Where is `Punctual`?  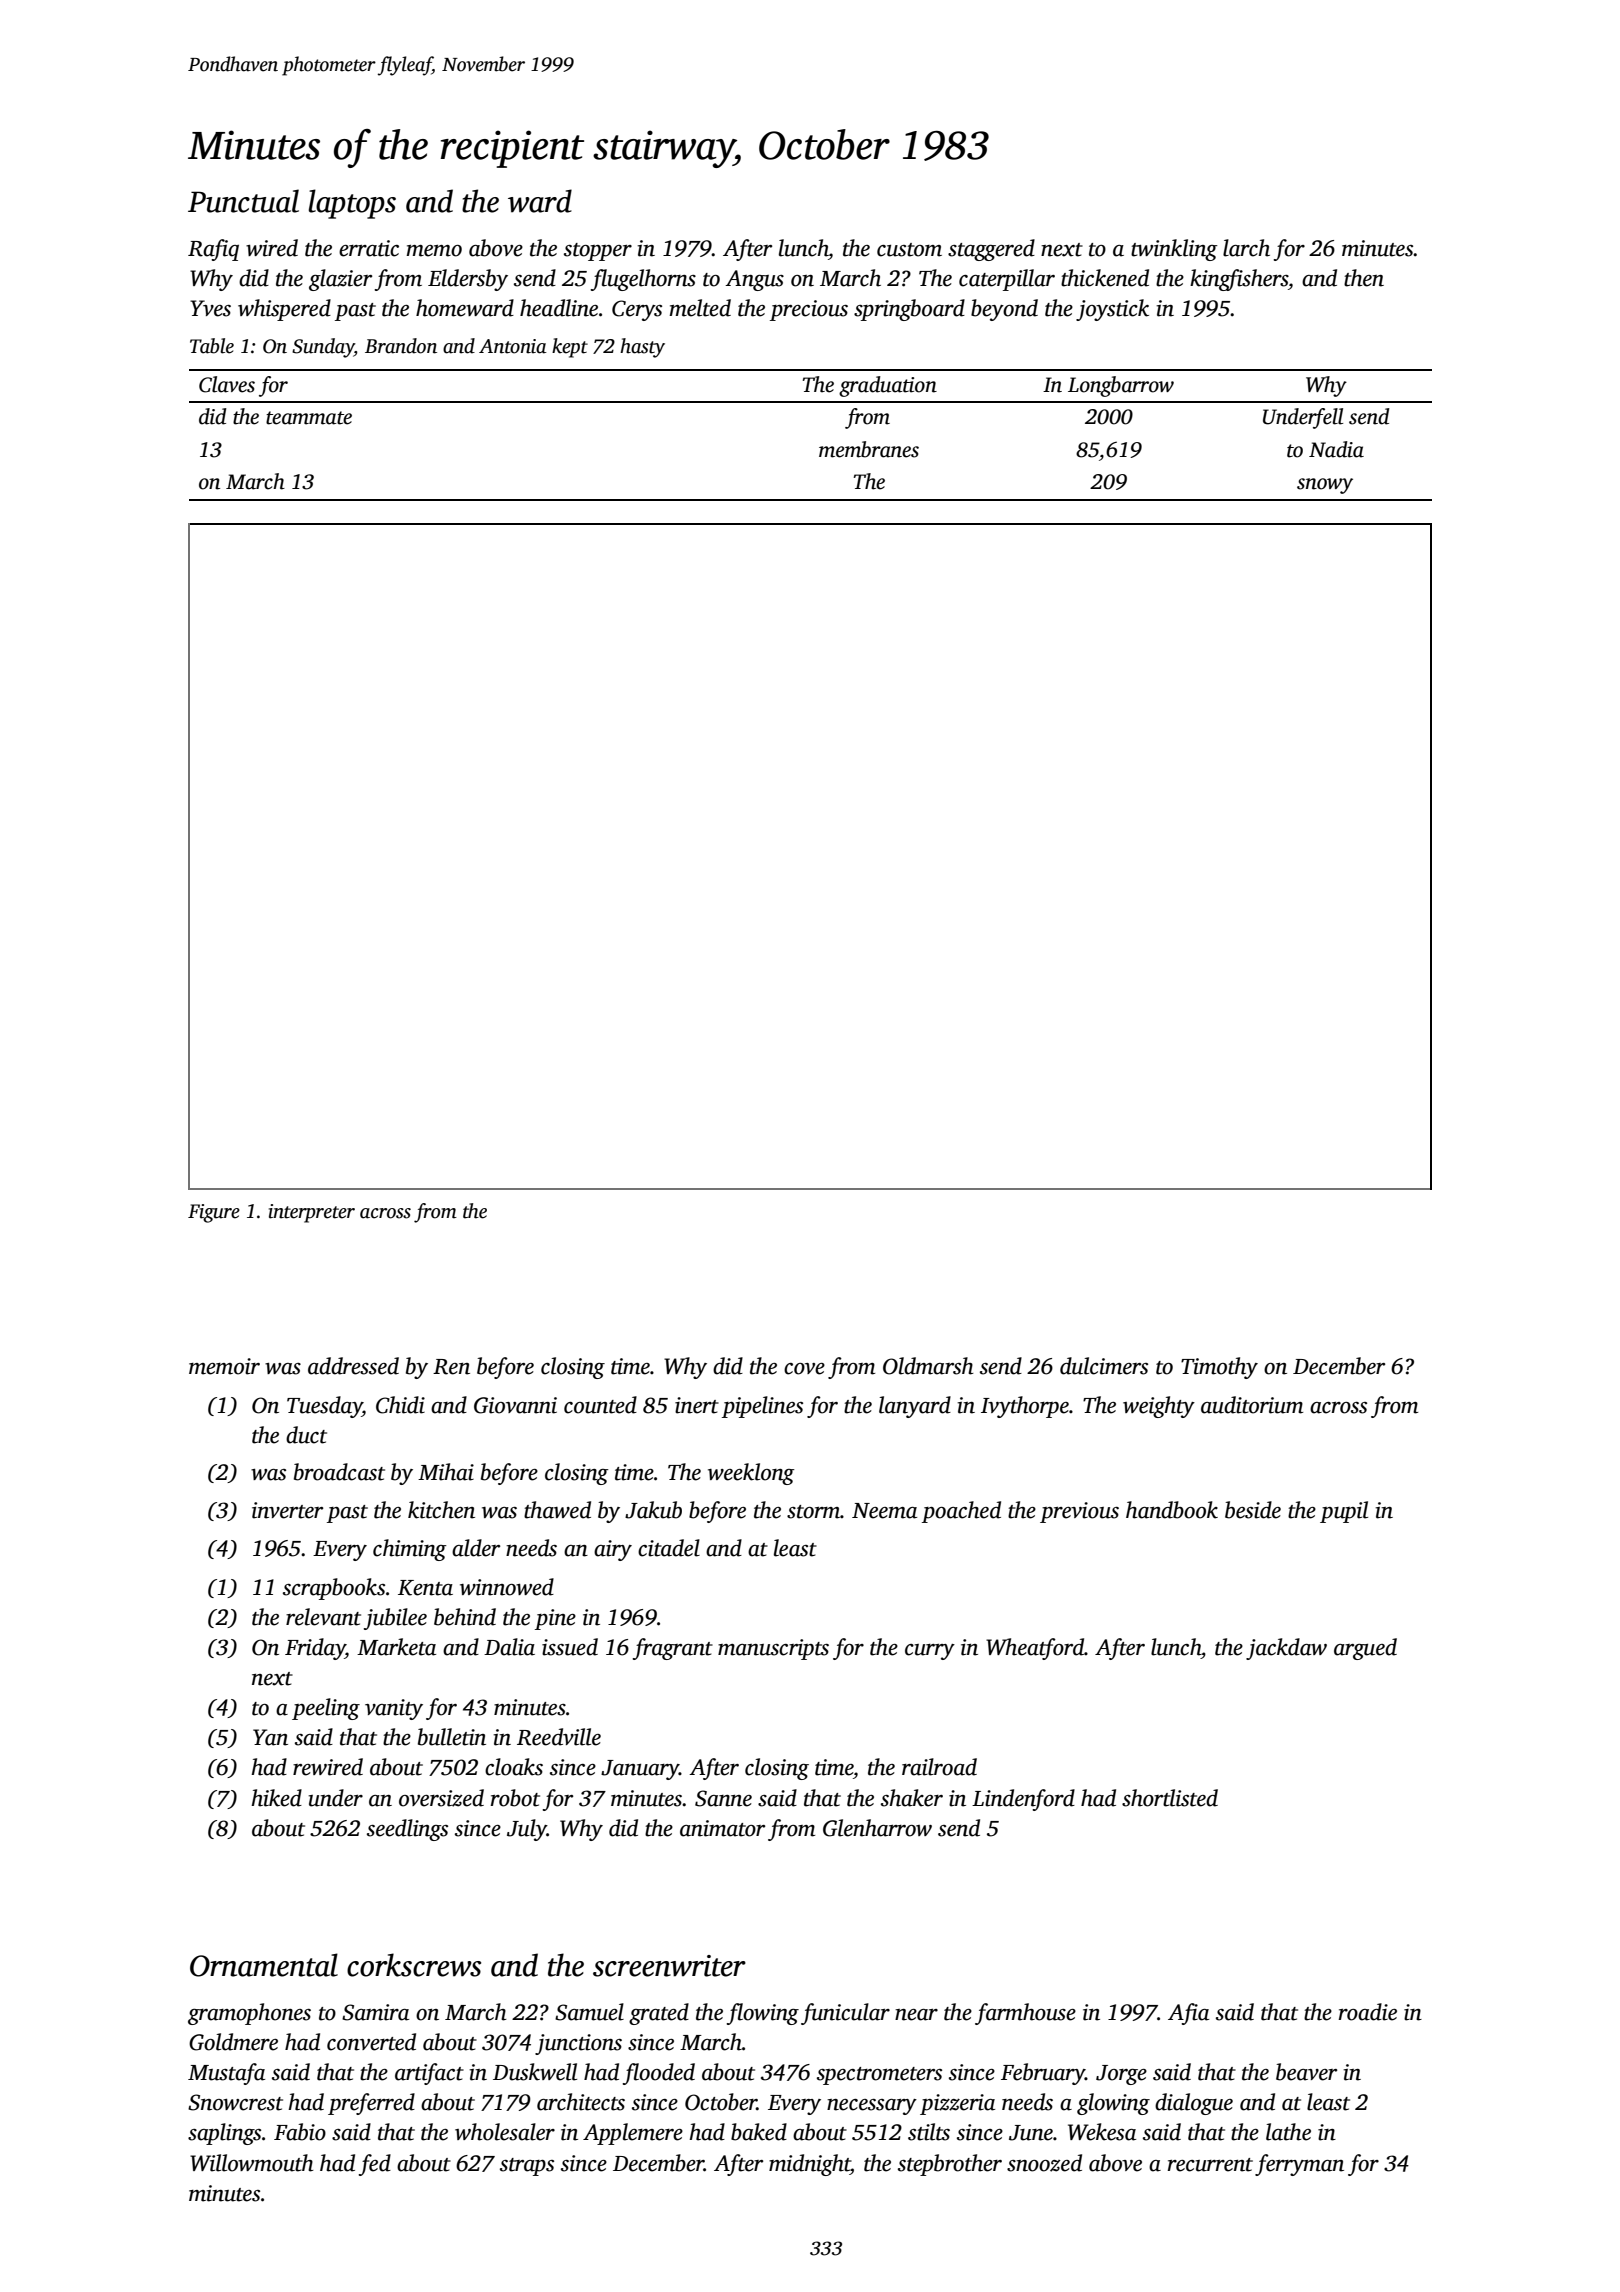
Punctual is located at coordinates (243, 201).
